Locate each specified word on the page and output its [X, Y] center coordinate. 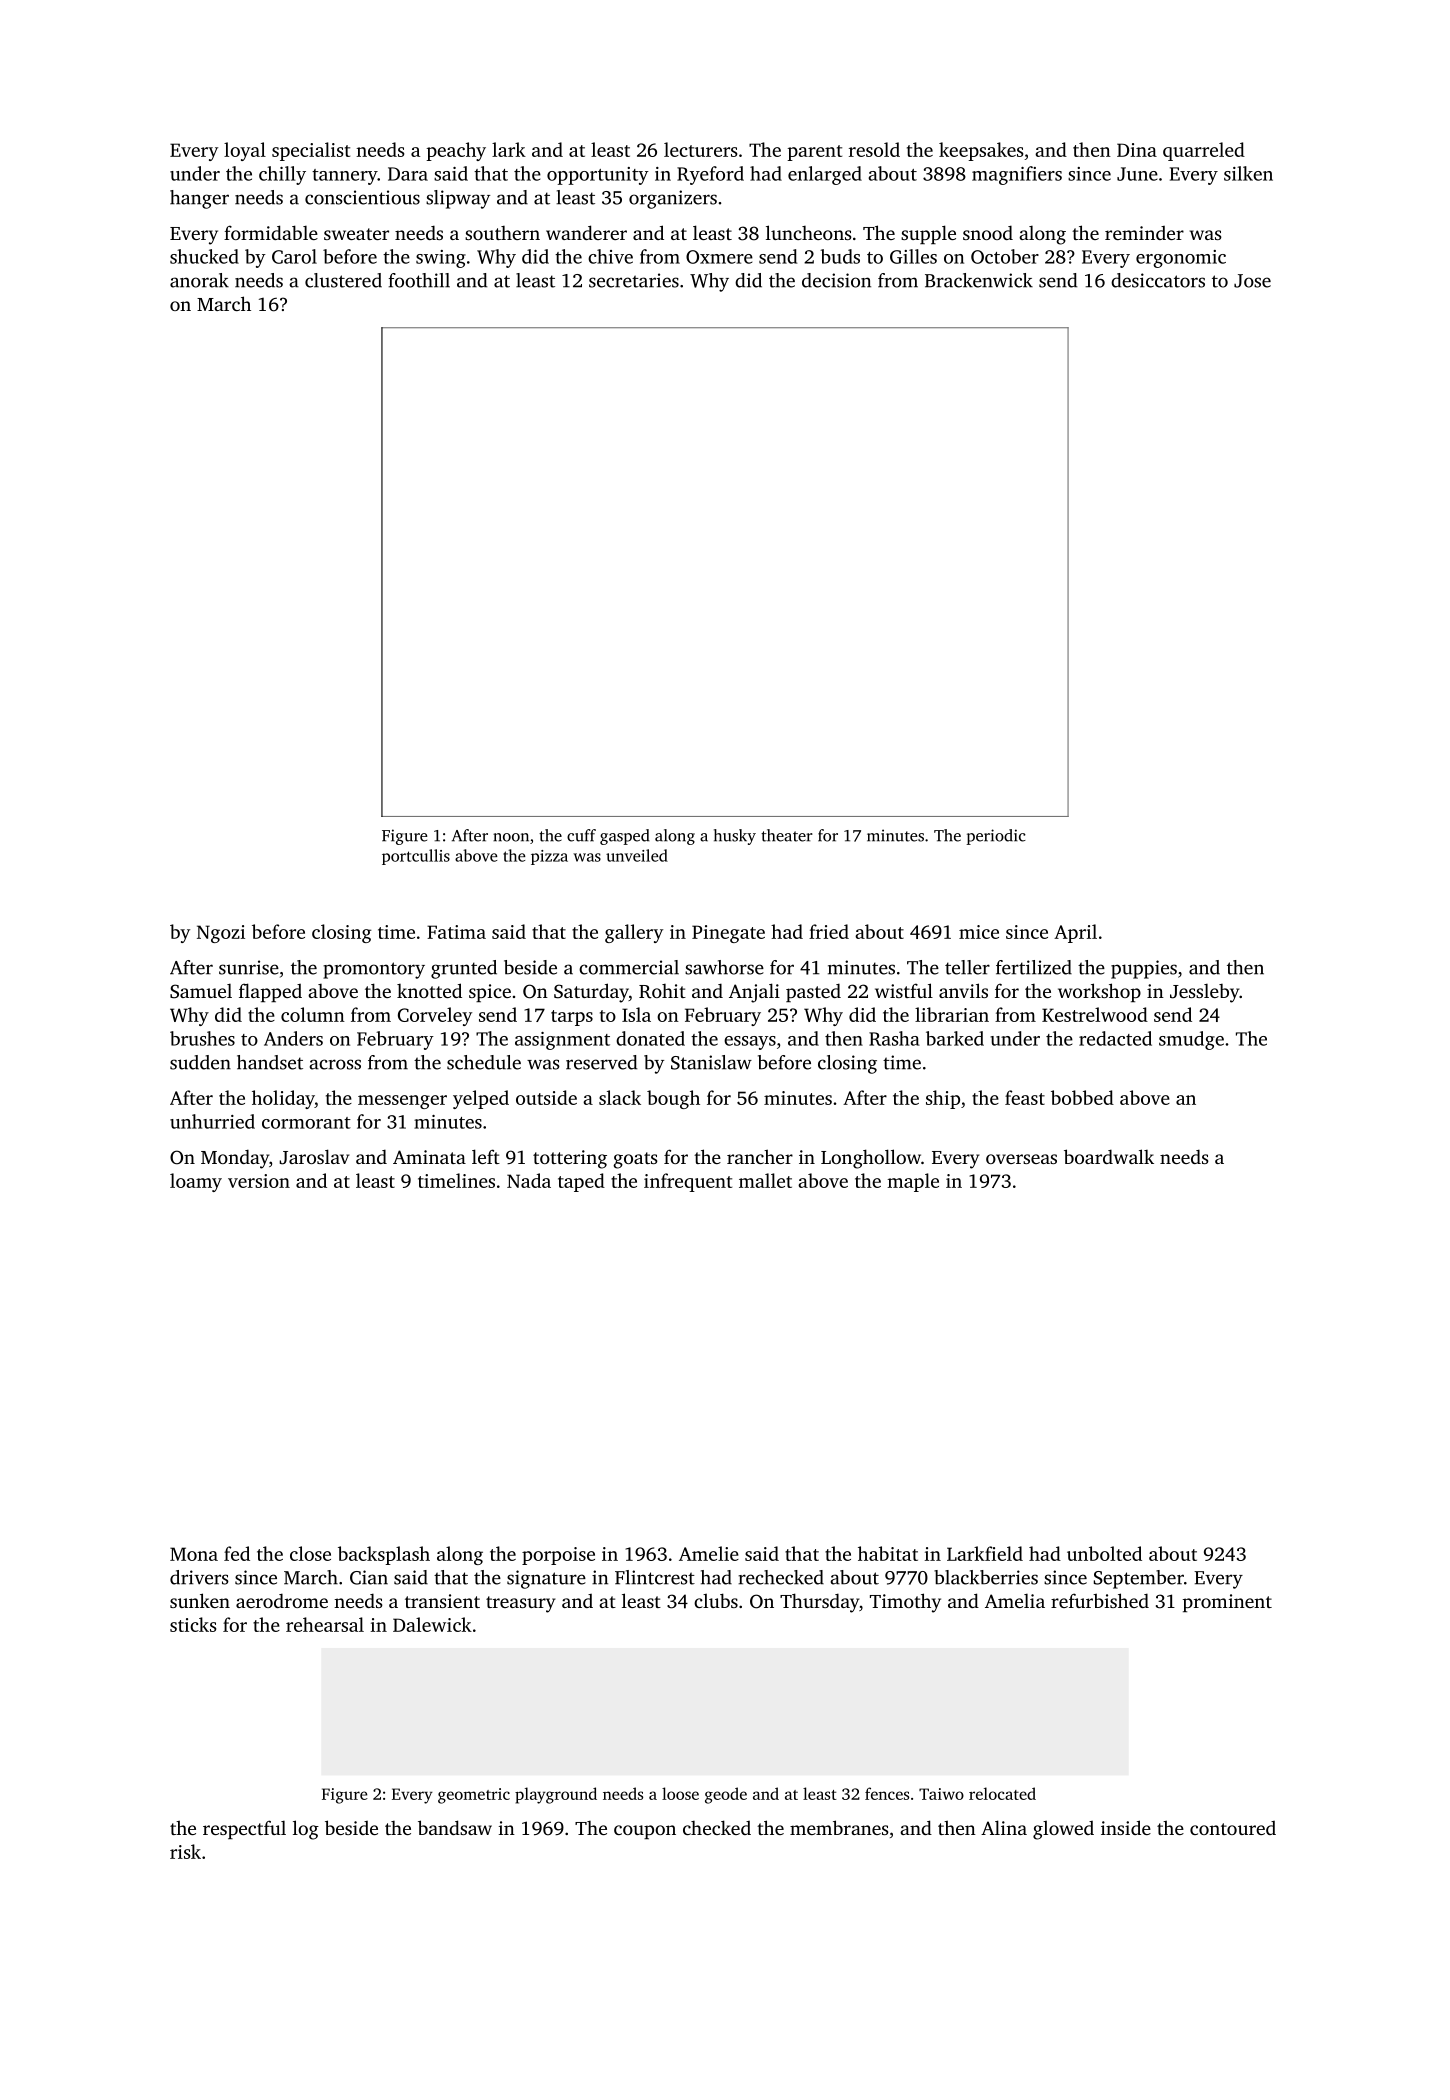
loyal [245, 151]
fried [829, 931]
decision [836, 280]
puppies [1144, 969]
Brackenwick [979, 280]
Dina [1137, 150]
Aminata [429, 1157]
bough [673, 1099]
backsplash [384, 1555]
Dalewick [432, 1624]
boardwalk [1109, 1156]
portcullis [416, 857]
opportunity [598, 176]
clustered [343, 280]
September [1139, 1579]
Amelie [709, 1553]
